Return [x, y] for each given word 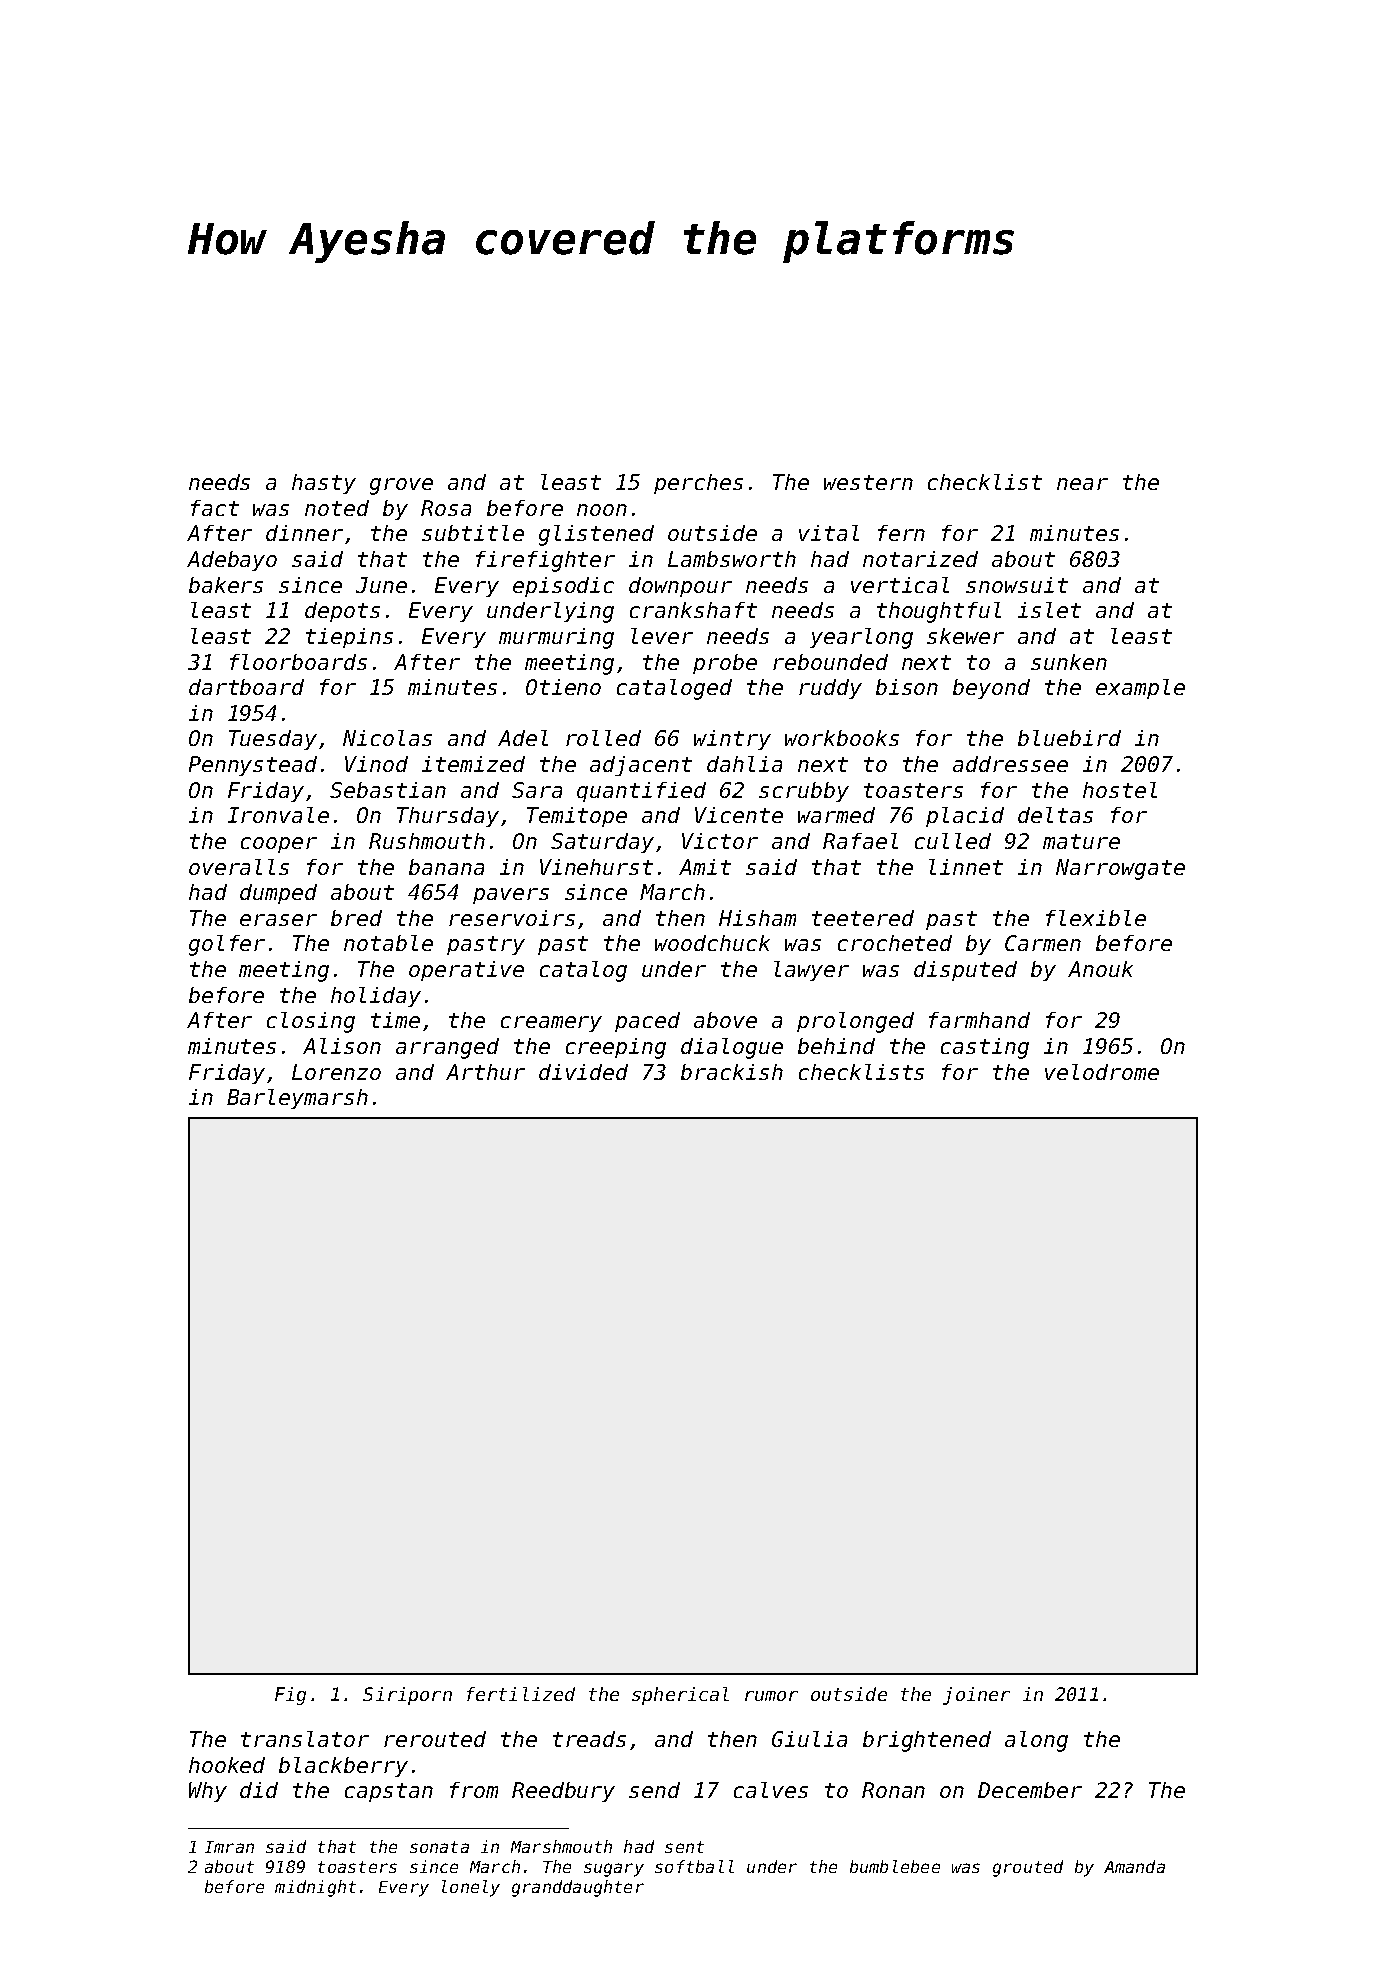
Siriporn [407, 1696]
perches [698, 484]
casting [985, 1048]
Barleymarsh [297, 1099]
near [1082, 484]
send [654, 1790]
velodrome [1102, 1072]
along [1036, 1741]
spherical [680, 1696]
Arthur [485, 1072]
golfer [227, 945]
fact [215, 508]
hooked [227, 1765]
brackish [732, 1072]
